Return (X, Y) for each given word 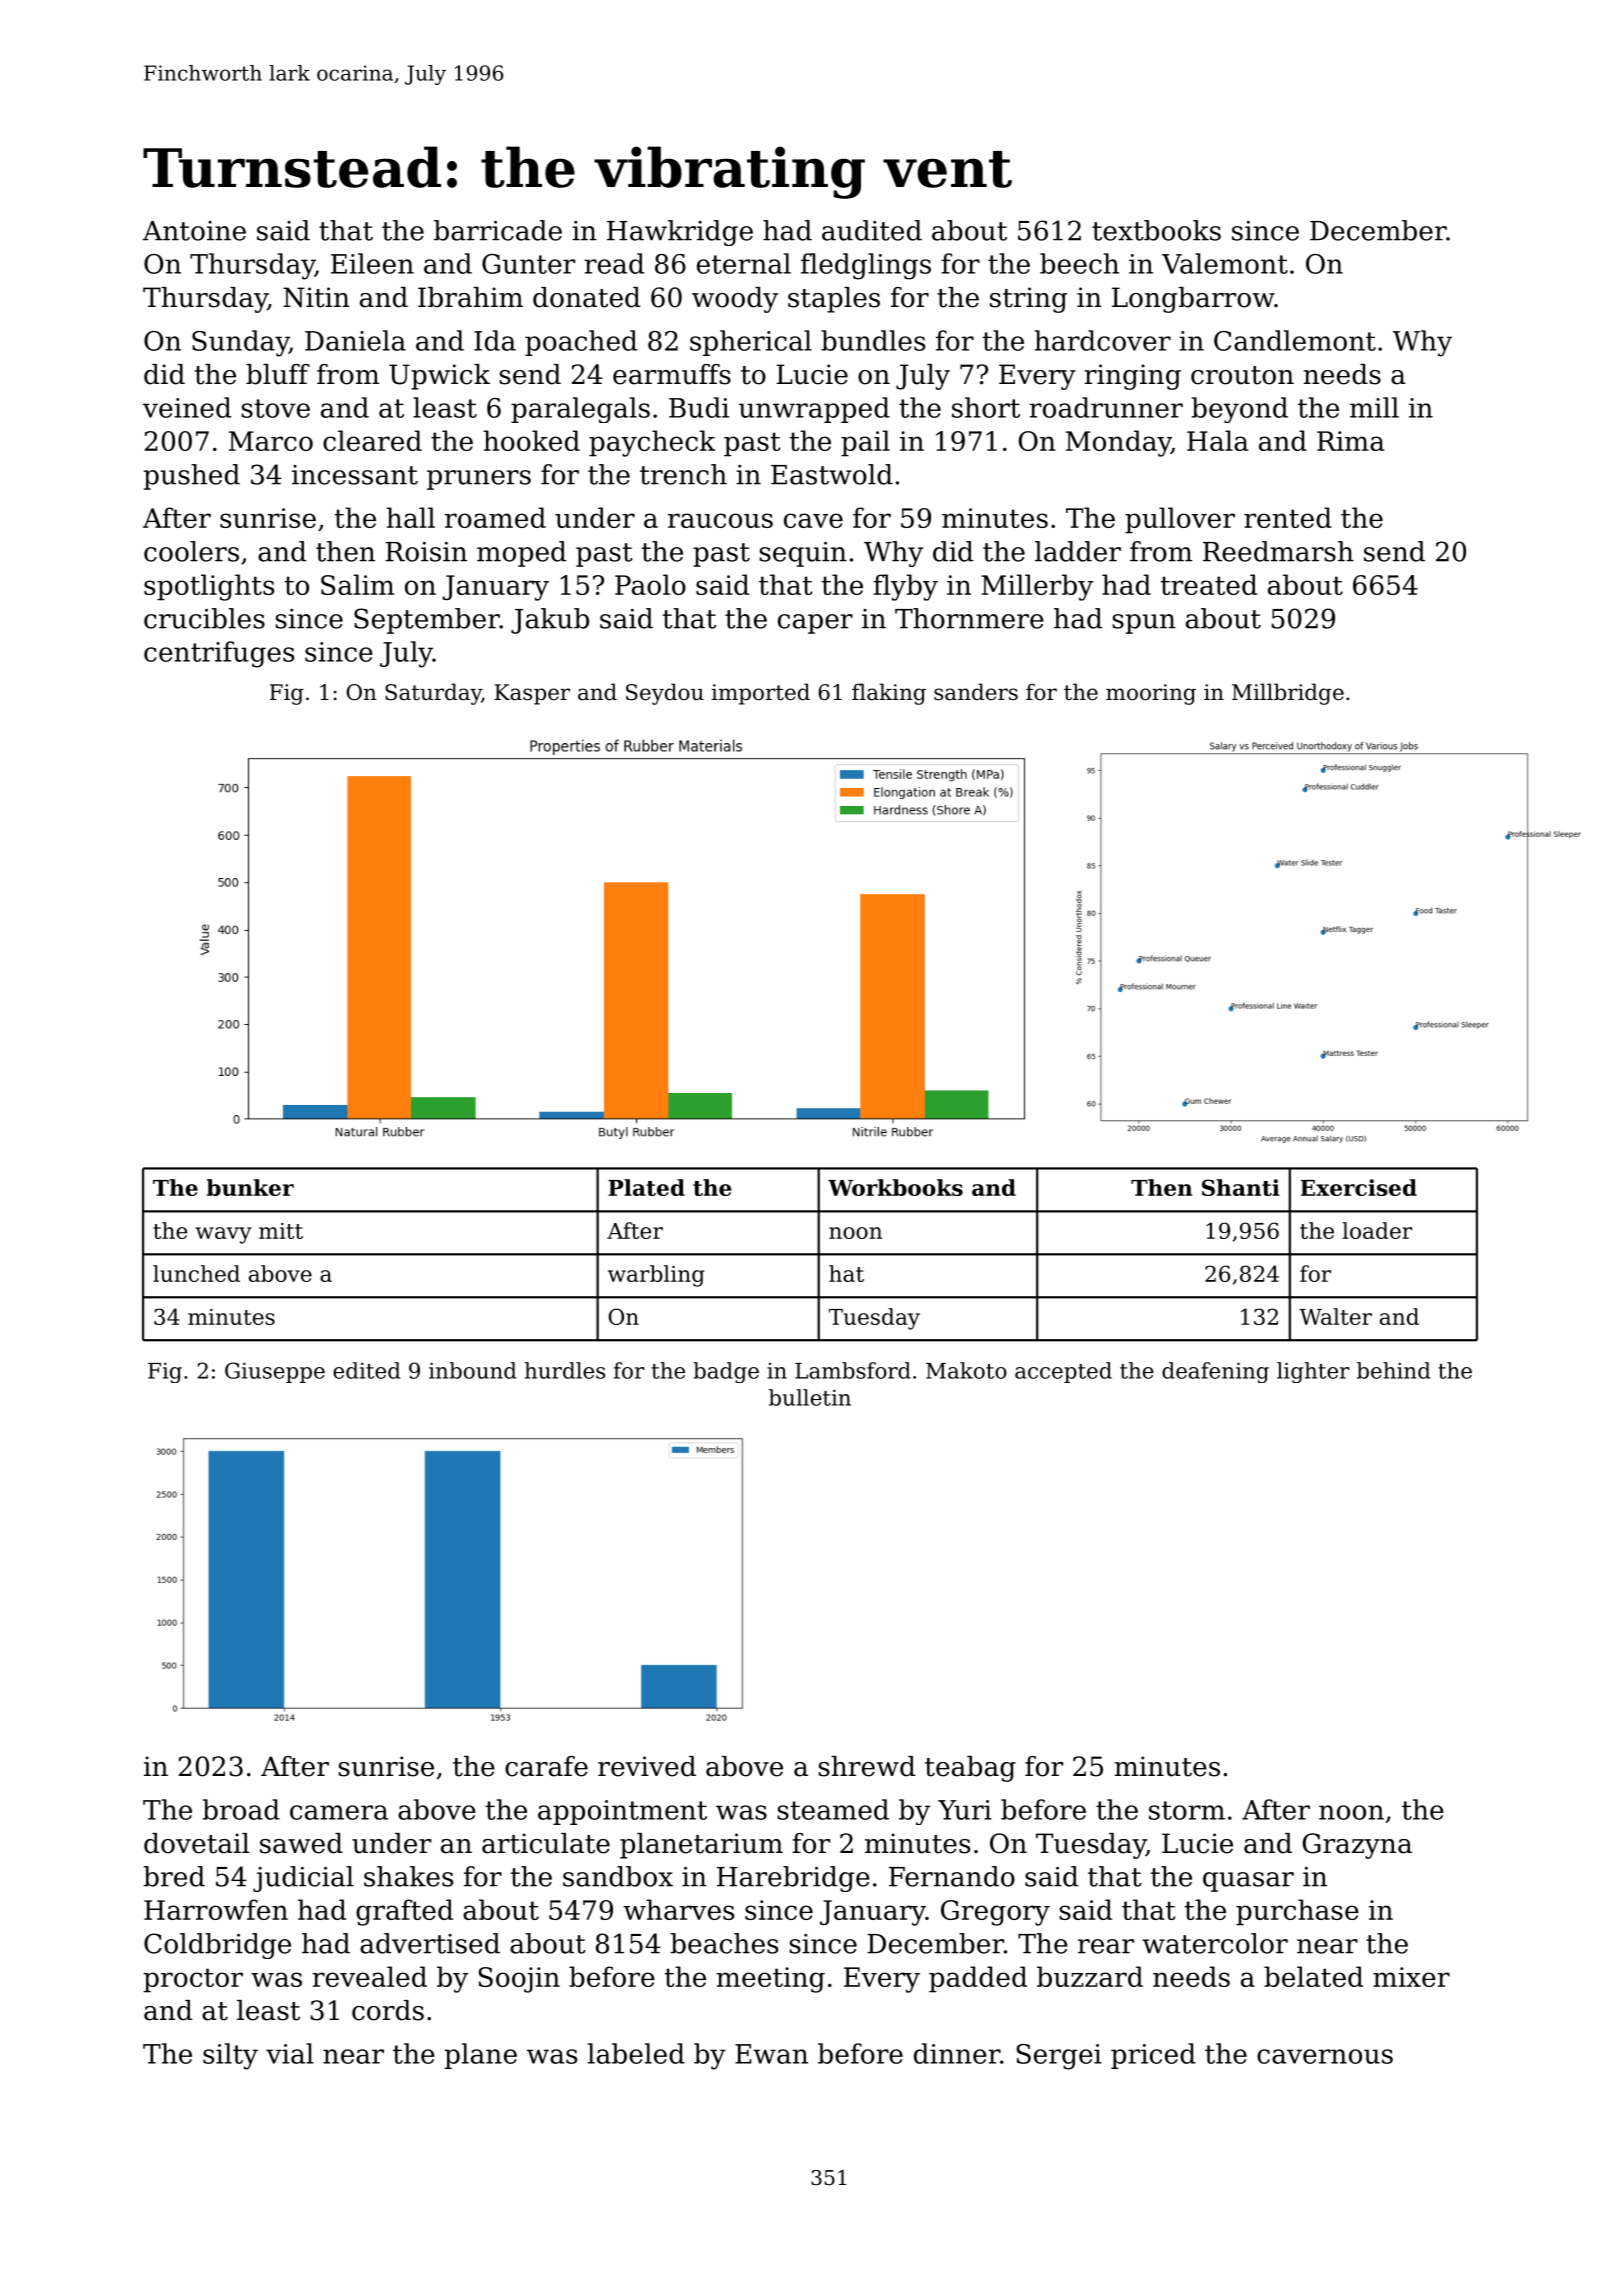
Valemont (1225, 263)
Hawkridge (680, 233)
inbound (472, 1370)
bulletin (810, 1397)
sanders (976, 692)
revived (647, 1766)
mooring (1151, 694)
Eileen (372, 263)
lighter (1313, 1372)
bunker (250, 1187)
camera (339, 1812)
